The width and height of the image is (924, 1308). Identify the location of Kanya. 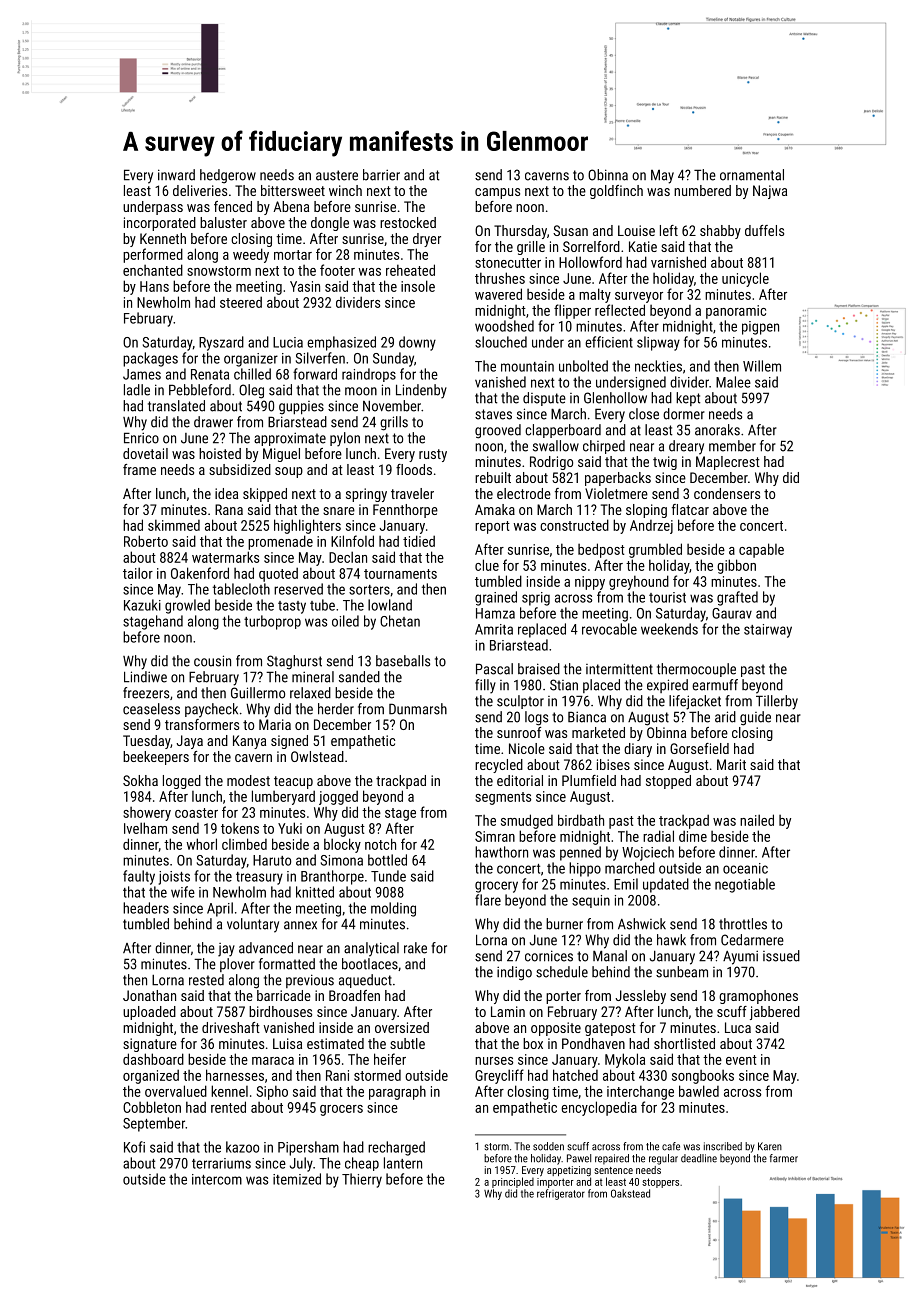
(249, 742).
